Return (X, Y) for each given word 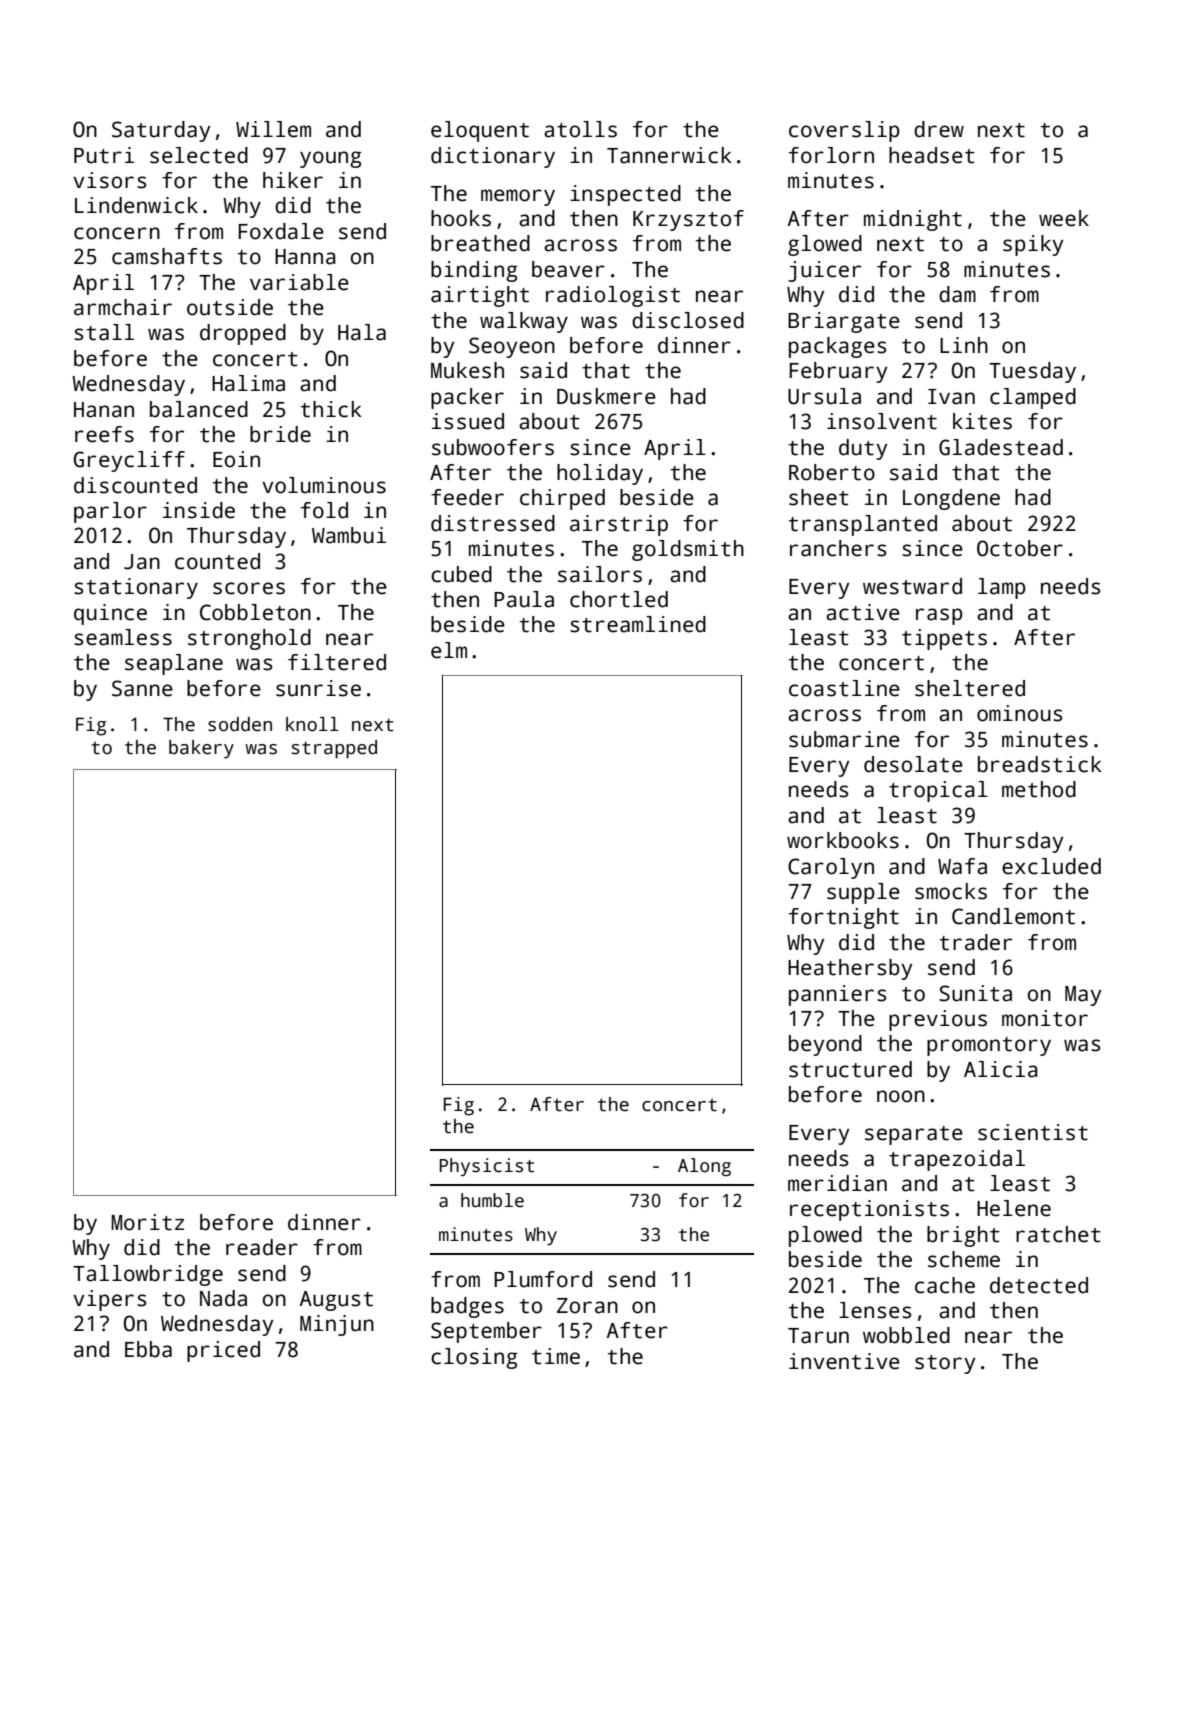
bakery (201, 749)
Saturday (161, 131)
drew (939, 129)
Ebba (148, 1349)
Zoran (587, 1306)
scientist (1033, 1132)
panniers (837, 995)
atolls (580, 129)
